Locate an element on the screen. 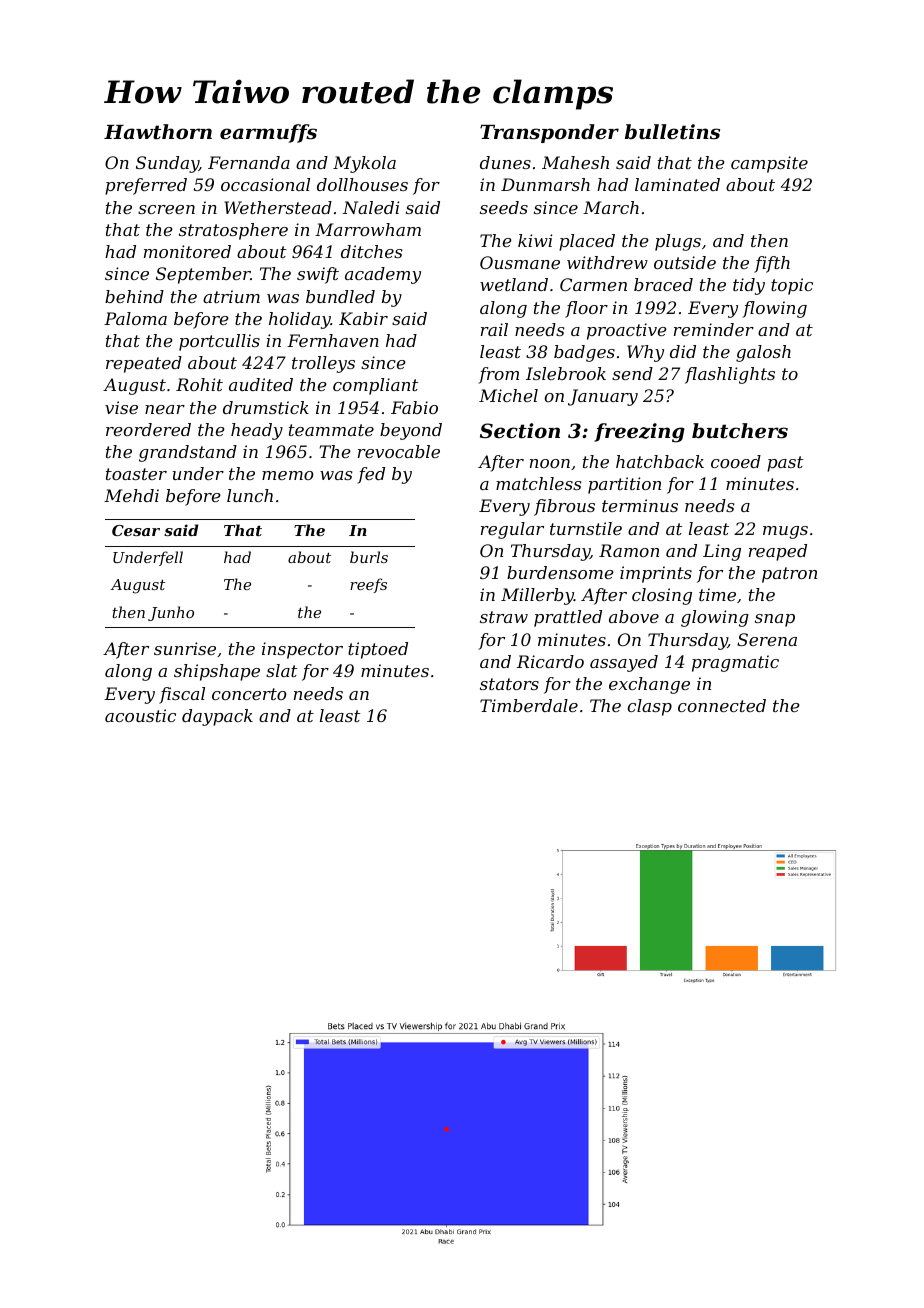 The width and height of the screenshot is (924, 1308). kiwi is located at coordinates (535, 240).
